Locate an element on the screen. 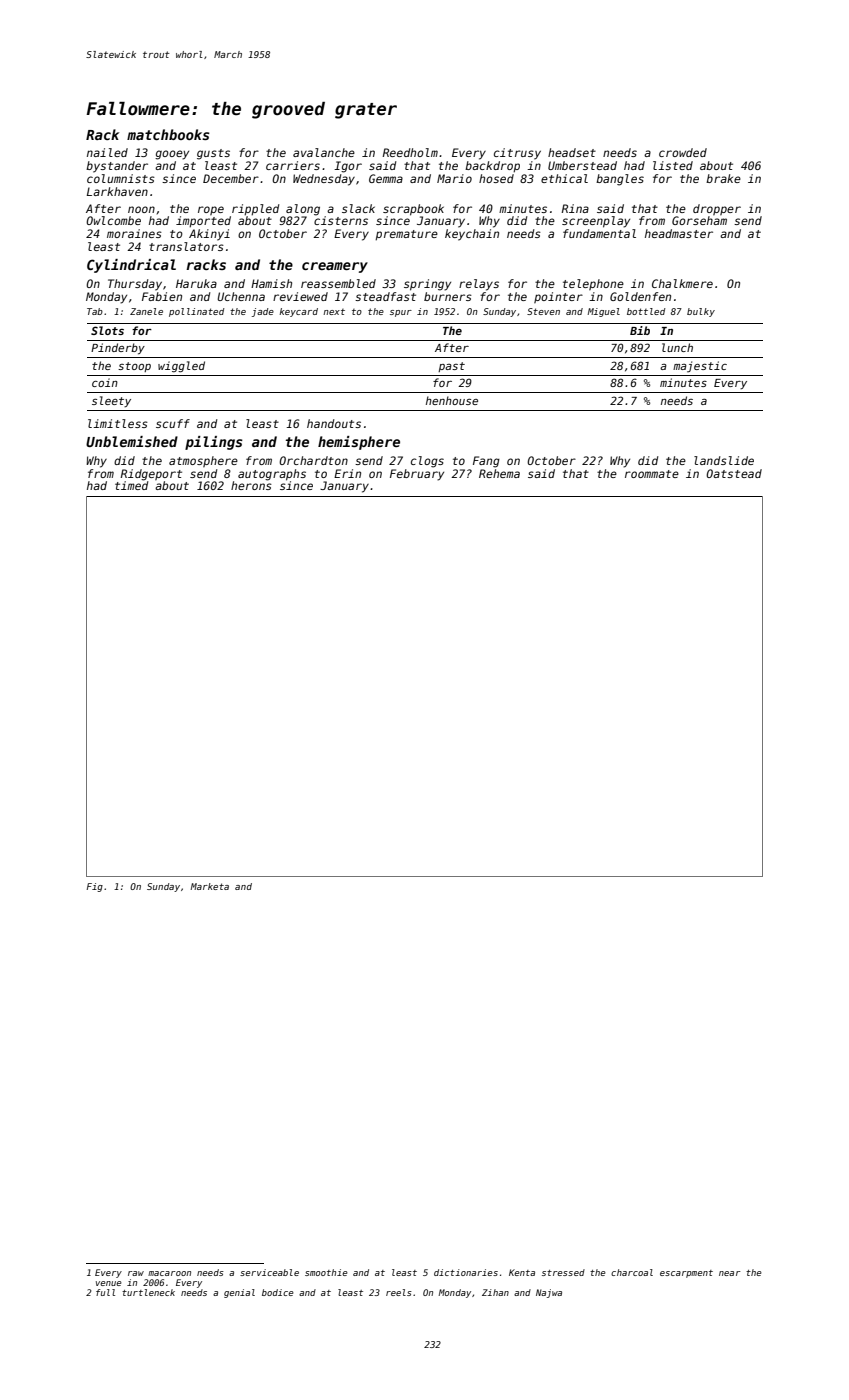  Marketa is located at coordinates (209, 886).
